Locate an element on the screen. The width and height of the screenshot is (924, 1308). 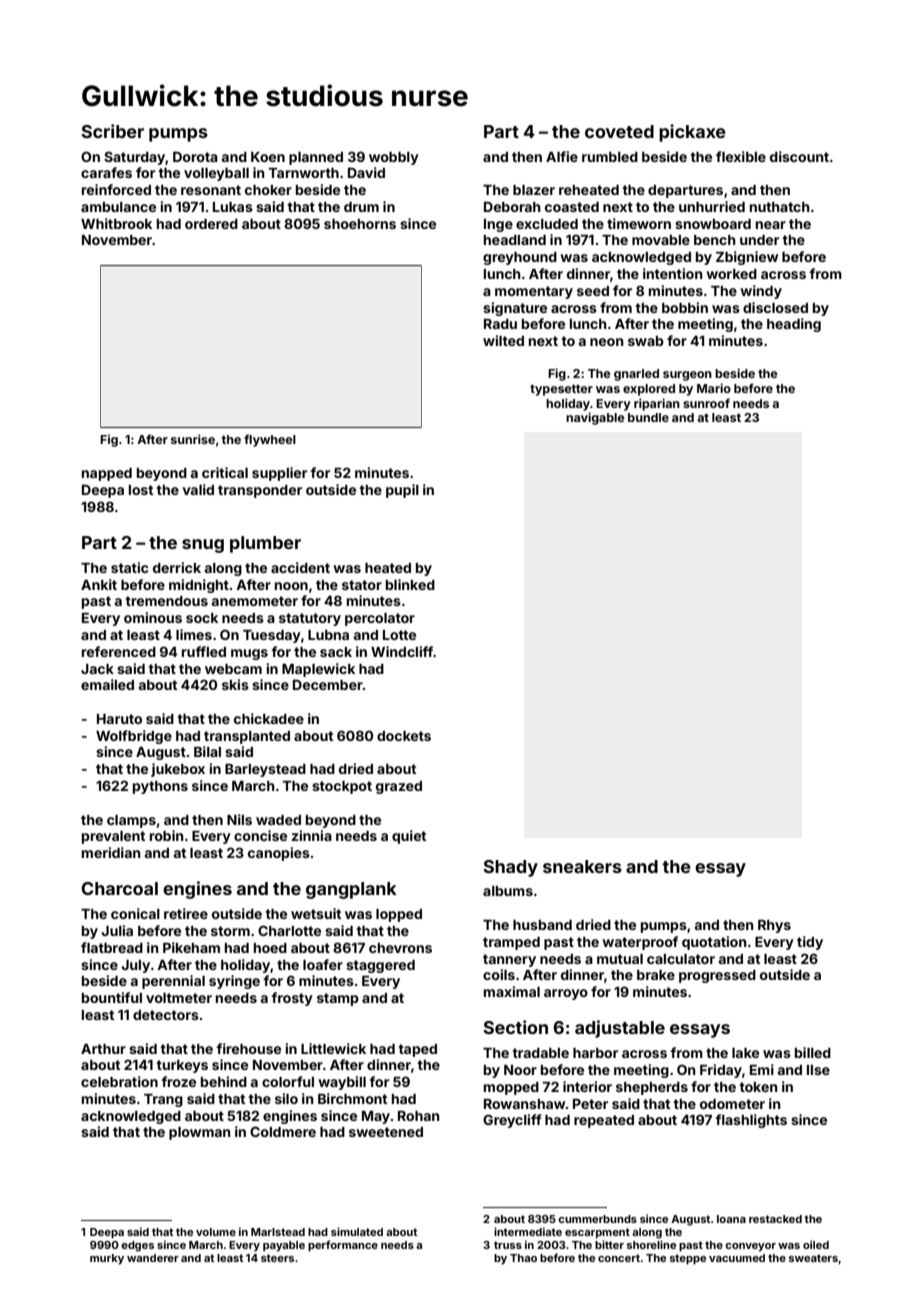
flatbread is located at coordinates (112, 947).
